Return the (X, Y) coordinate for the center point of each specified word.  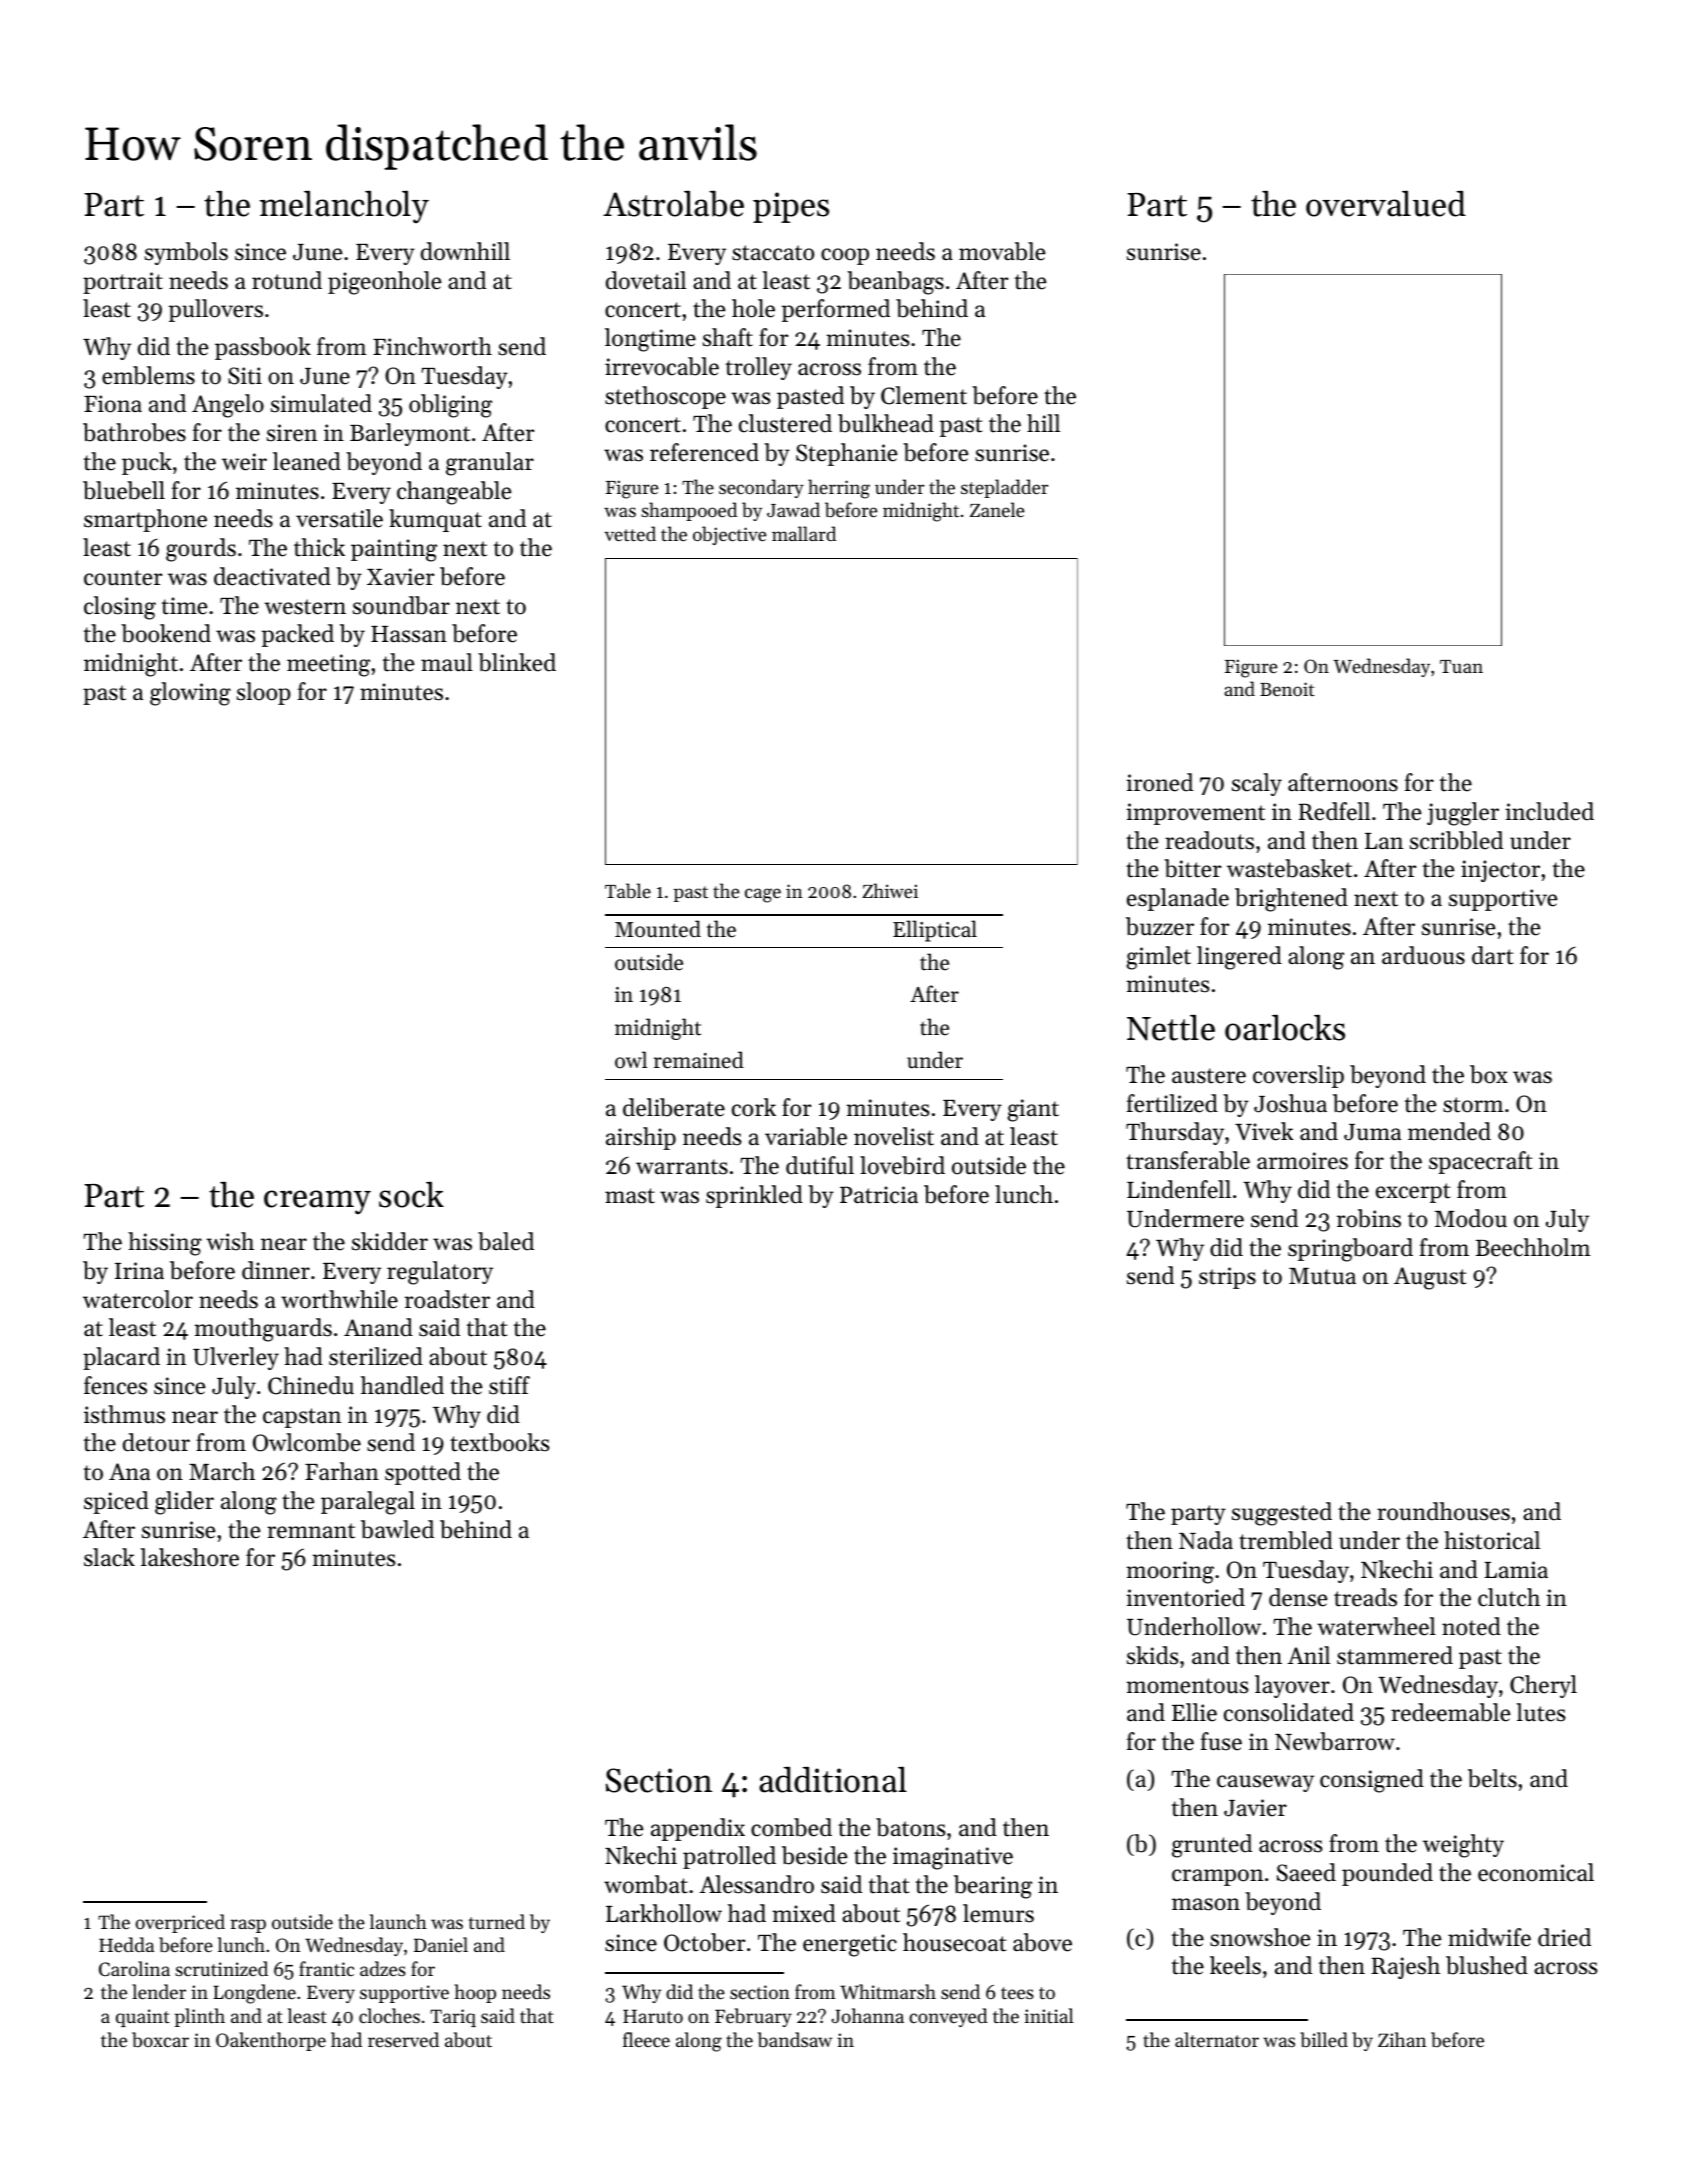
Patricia (879, 1195)
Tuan (1461, 666)
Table (628, 891)
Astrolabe (673, 204)
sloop (264, 693)
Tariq (453, 2018)
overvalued (1386, 204)
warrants (682, 1167)
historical (1492, 1540)
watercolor (138, 1299)
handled (402, 1385)
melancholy (344, 207)
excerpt (1413, 1193)
